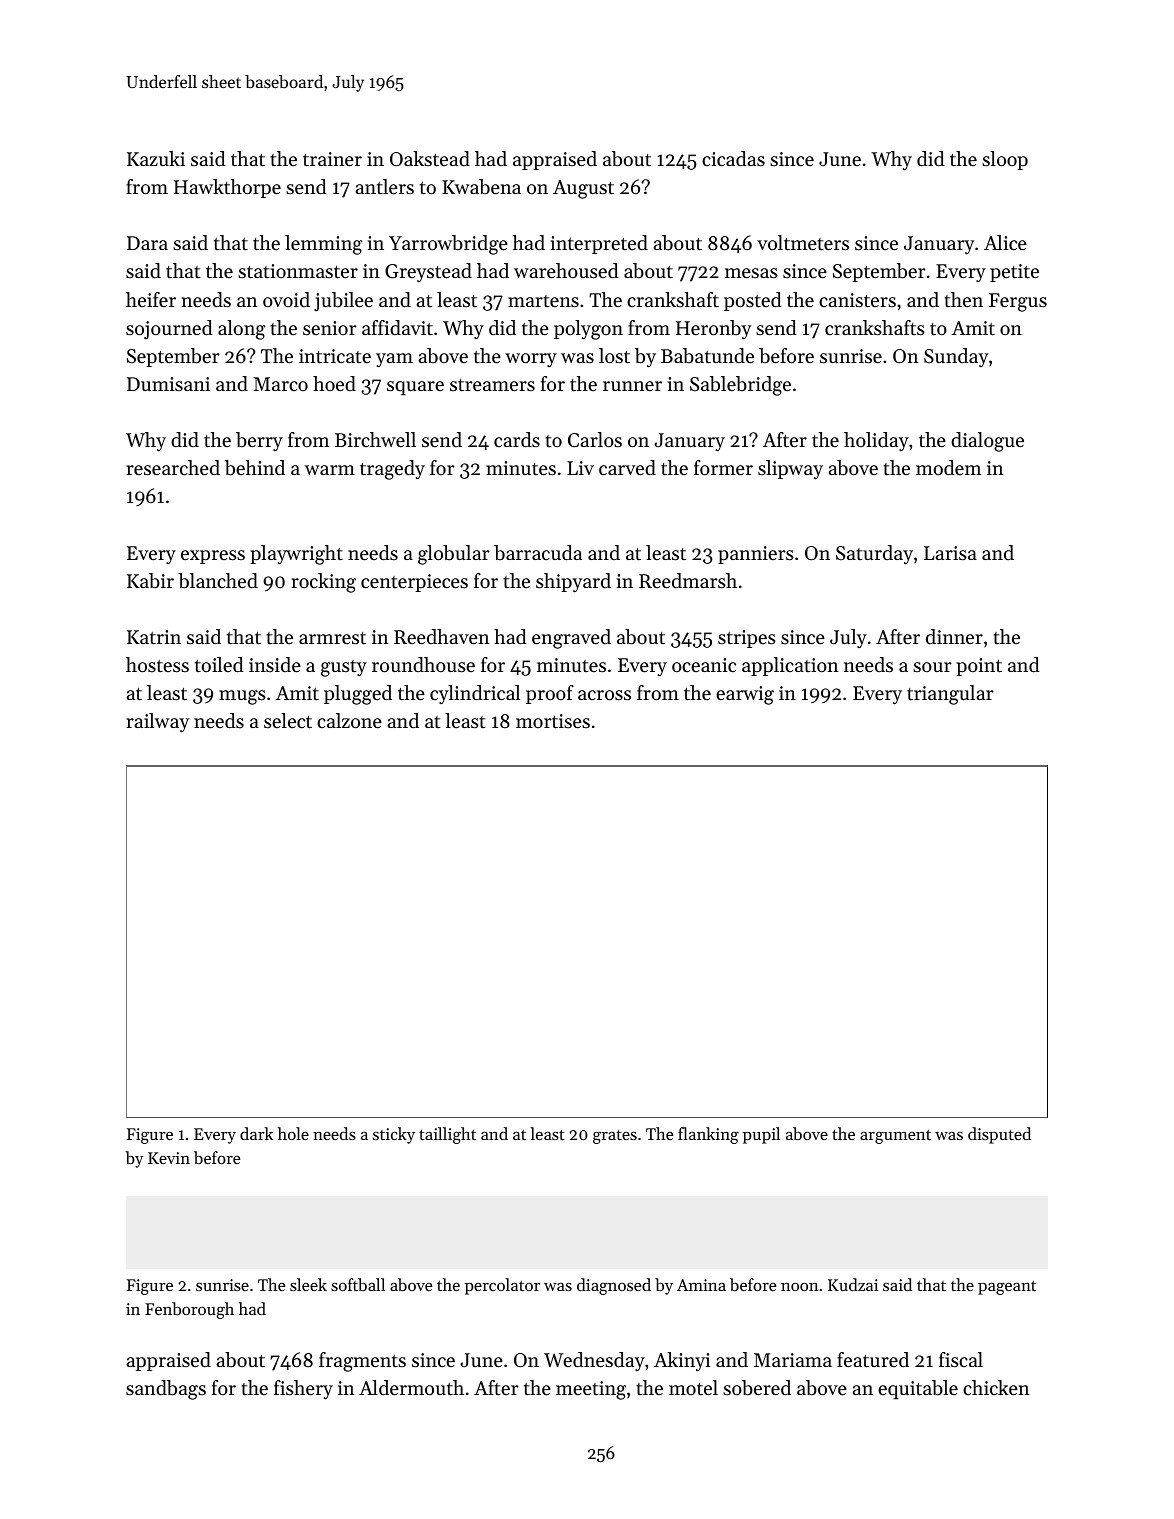  What do you see at coordinates (303, 1390) in the screenshot?
I see `fishery` at bounding box center [303, 1390].
